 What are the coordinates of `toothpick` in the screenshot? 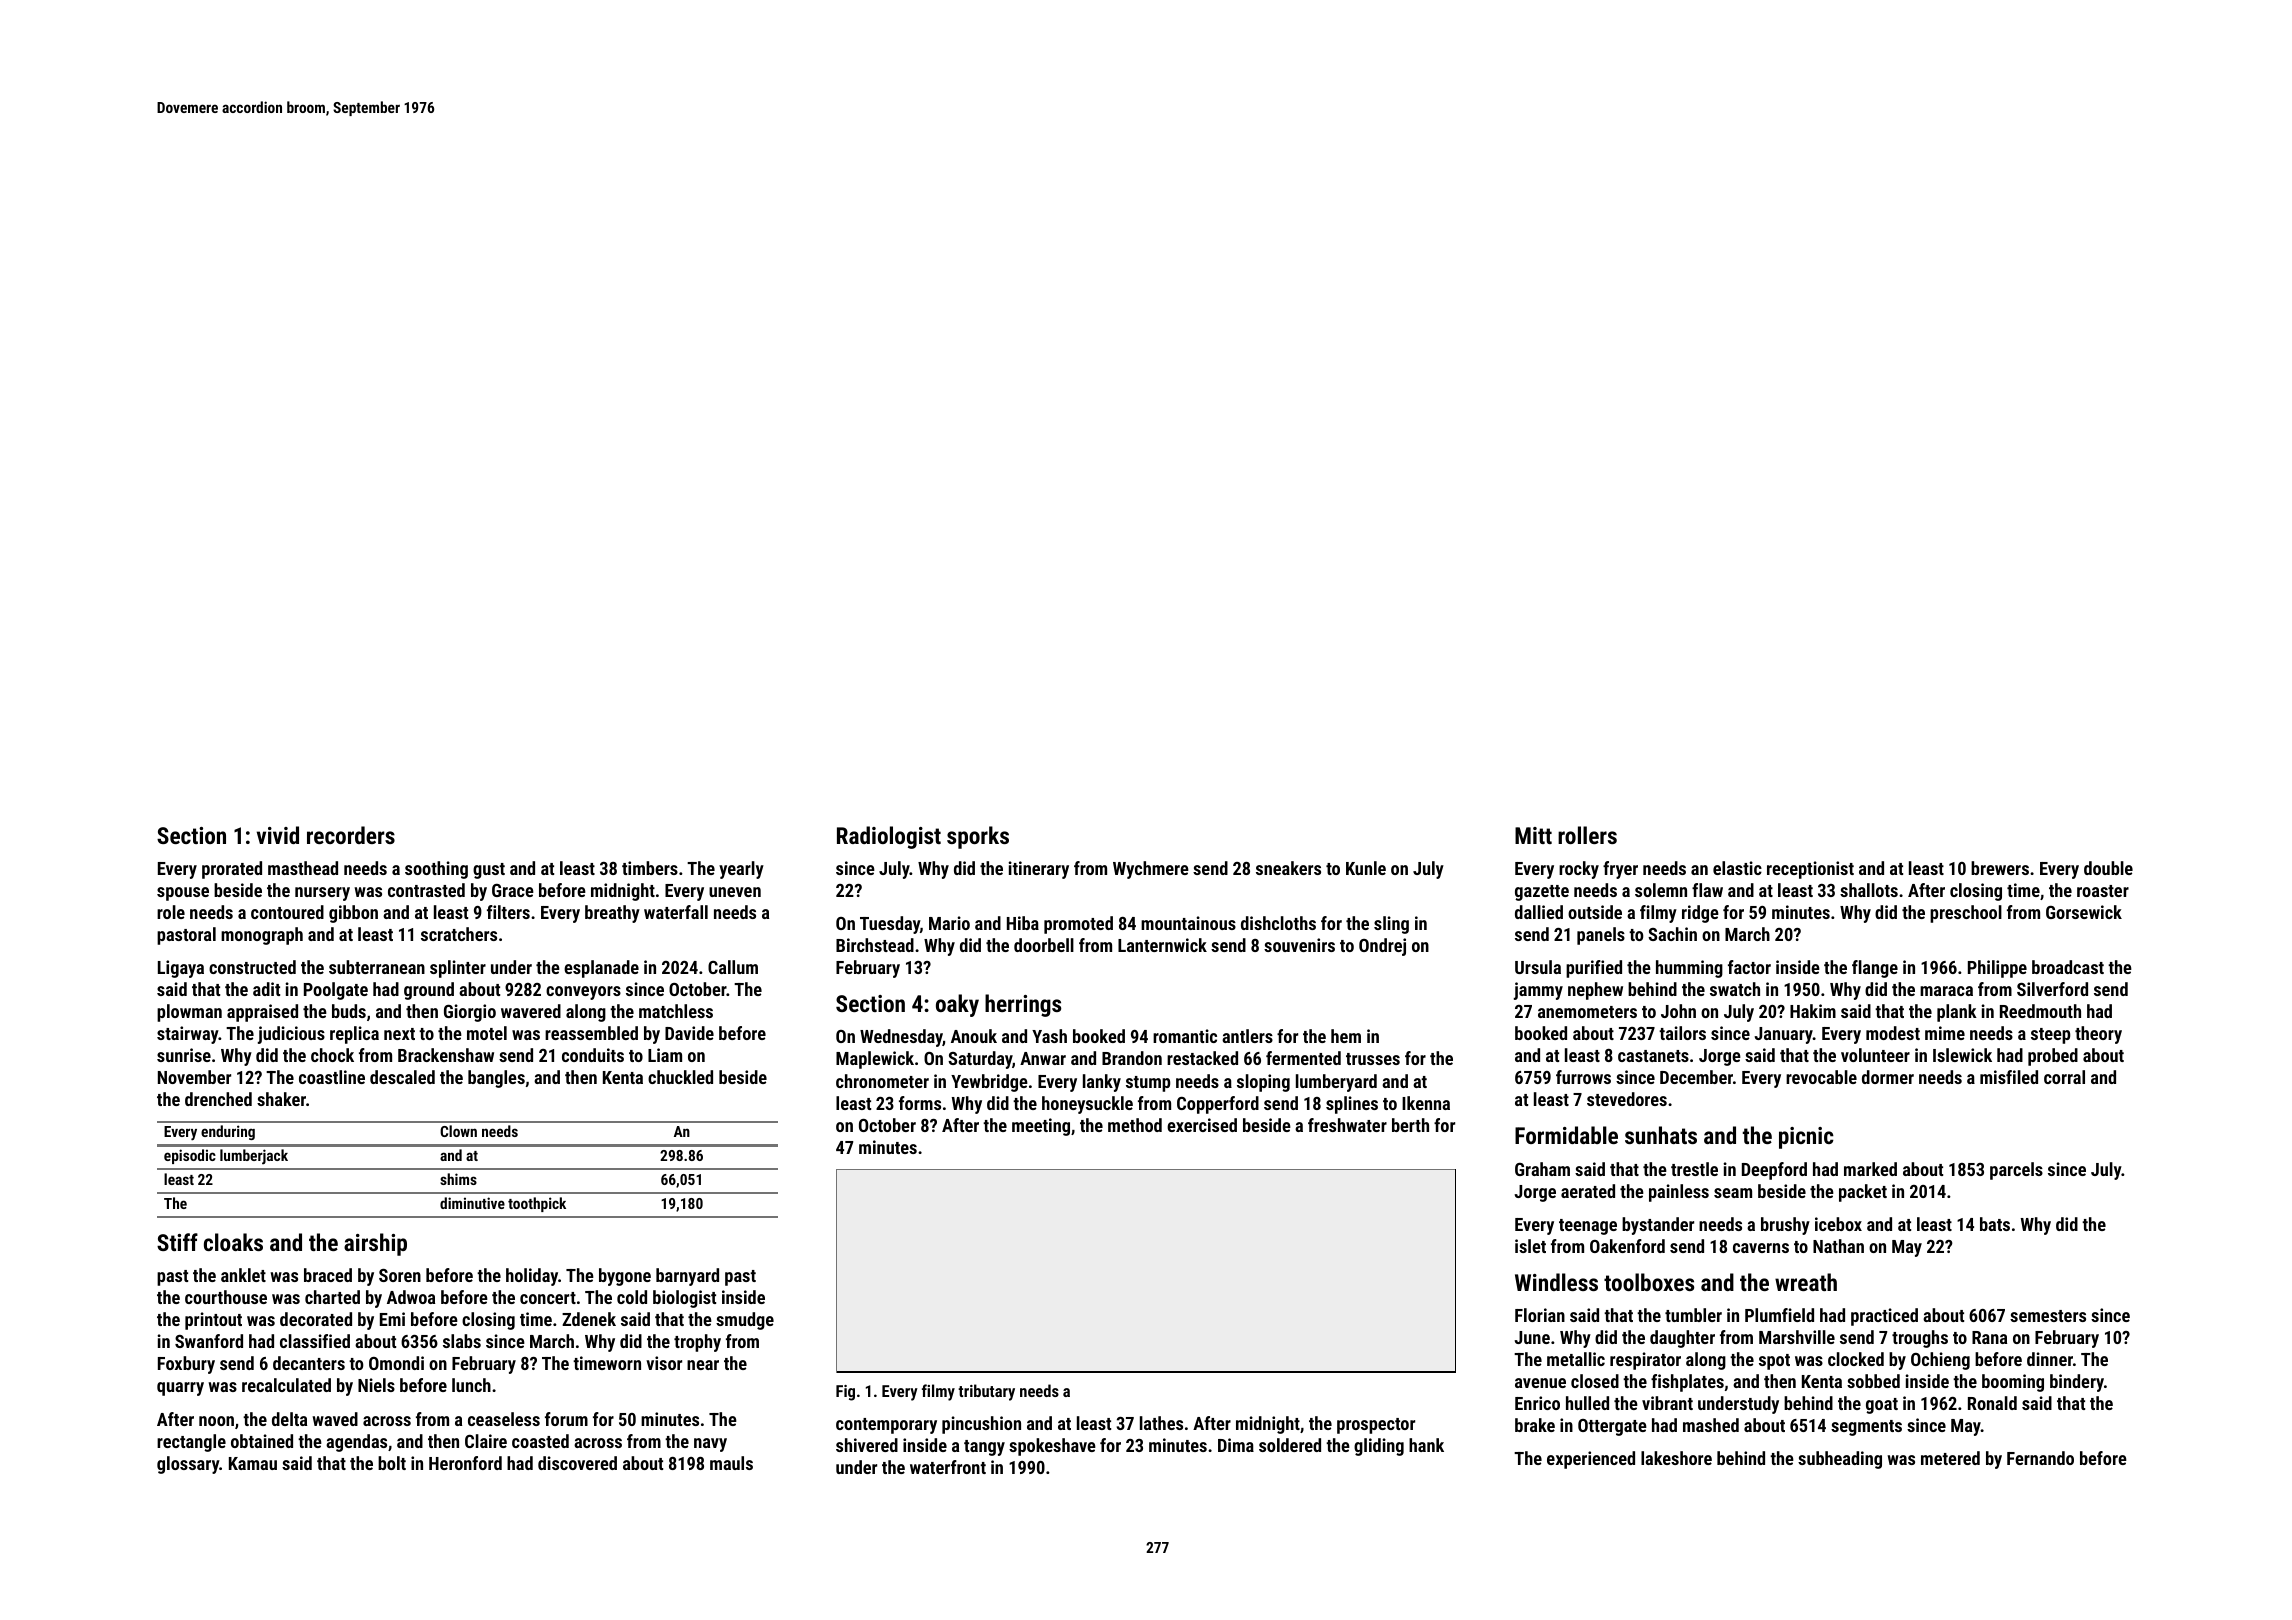 It's located at (537, 1204).
